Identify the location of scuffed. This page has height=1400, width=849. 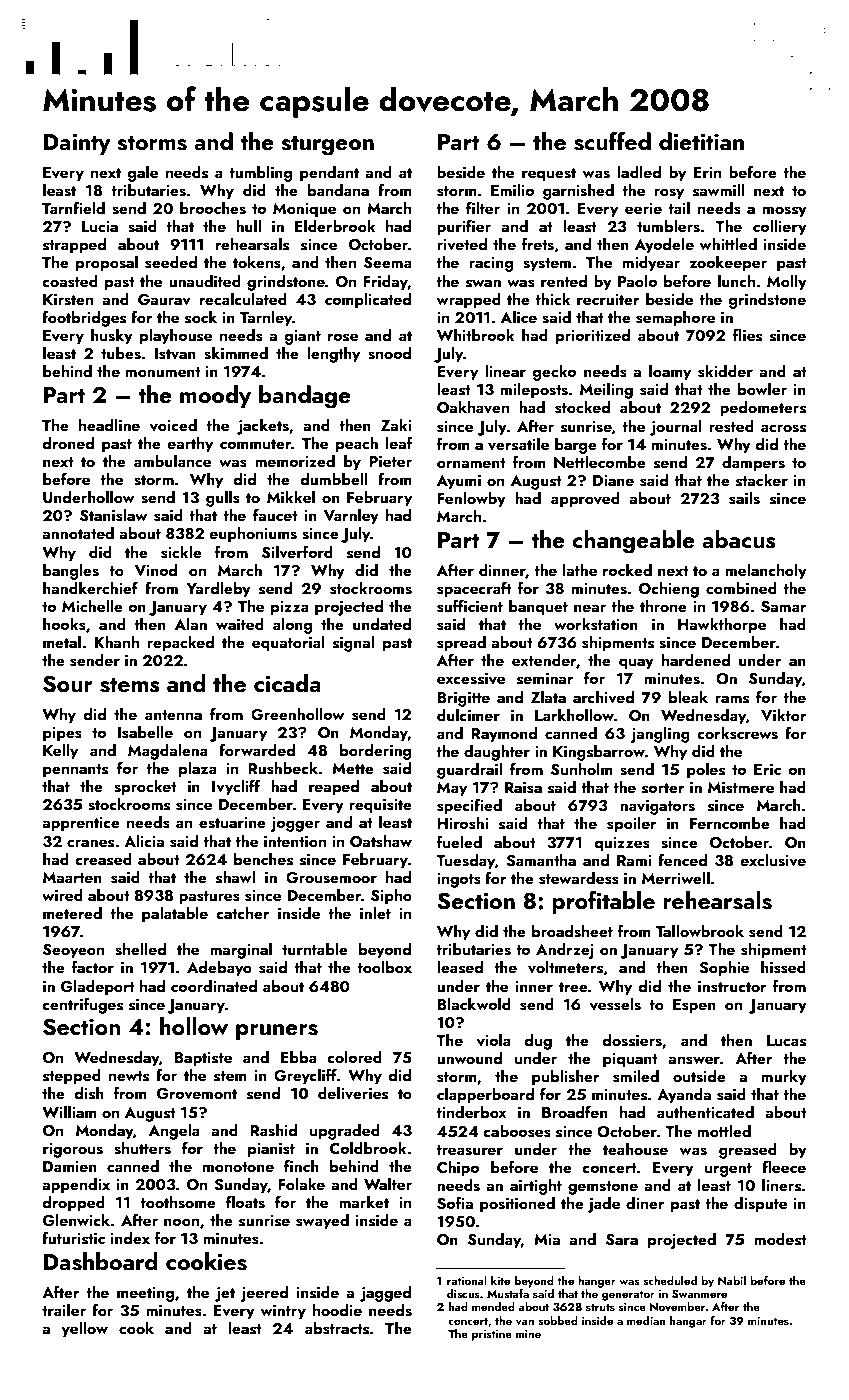
(612, 141).
